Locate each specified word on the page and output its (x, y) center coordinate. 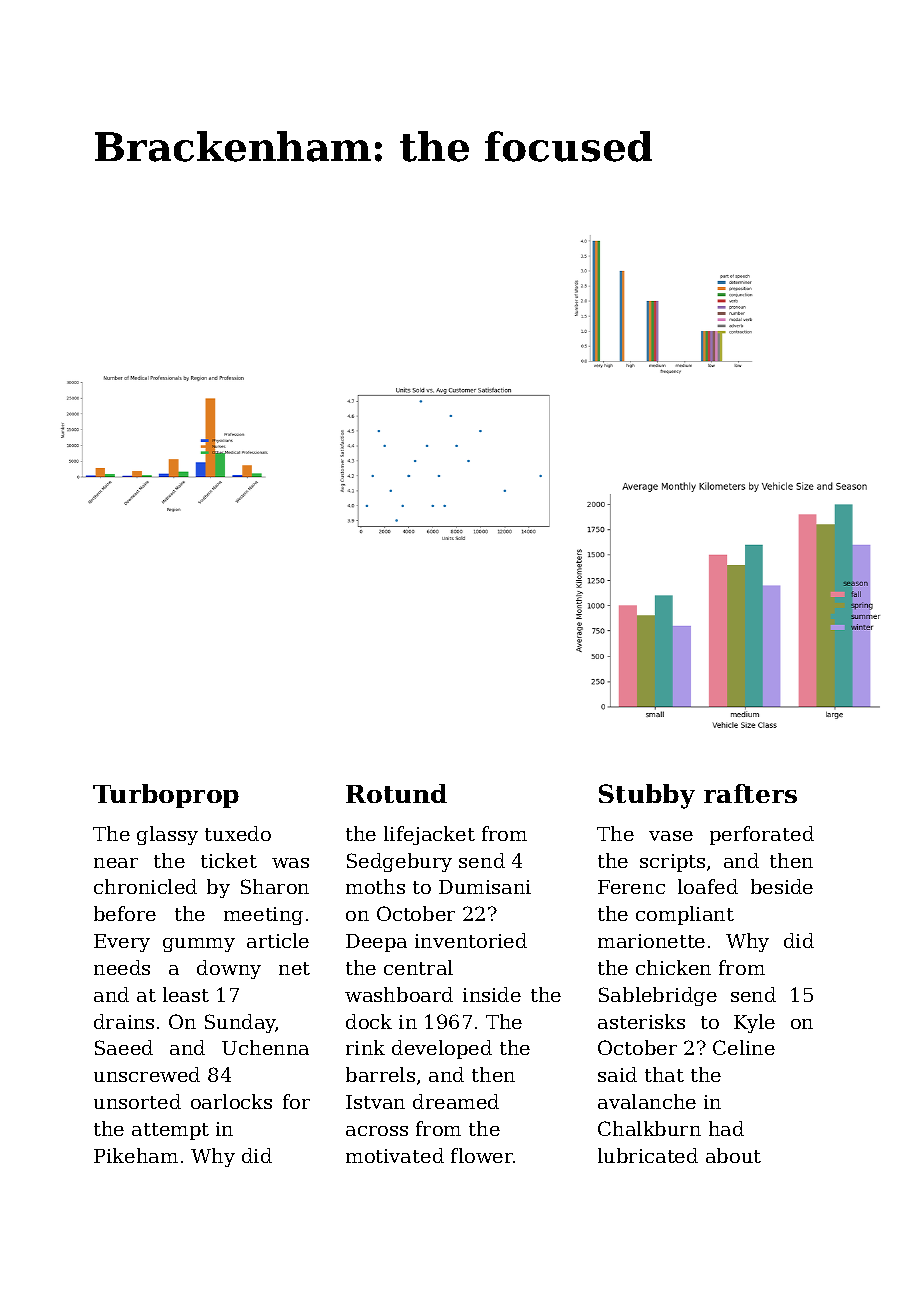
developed (442, 1049)
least (186, 994)
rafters (750, 793)
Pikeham (136, 1155)
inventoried (471, 940)
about (733, 1155)
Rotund (396, 793)
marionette (651, 941)
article (278, 940)
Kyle (754, 1023)
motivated (395, 1155)
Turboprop (166, 796)
